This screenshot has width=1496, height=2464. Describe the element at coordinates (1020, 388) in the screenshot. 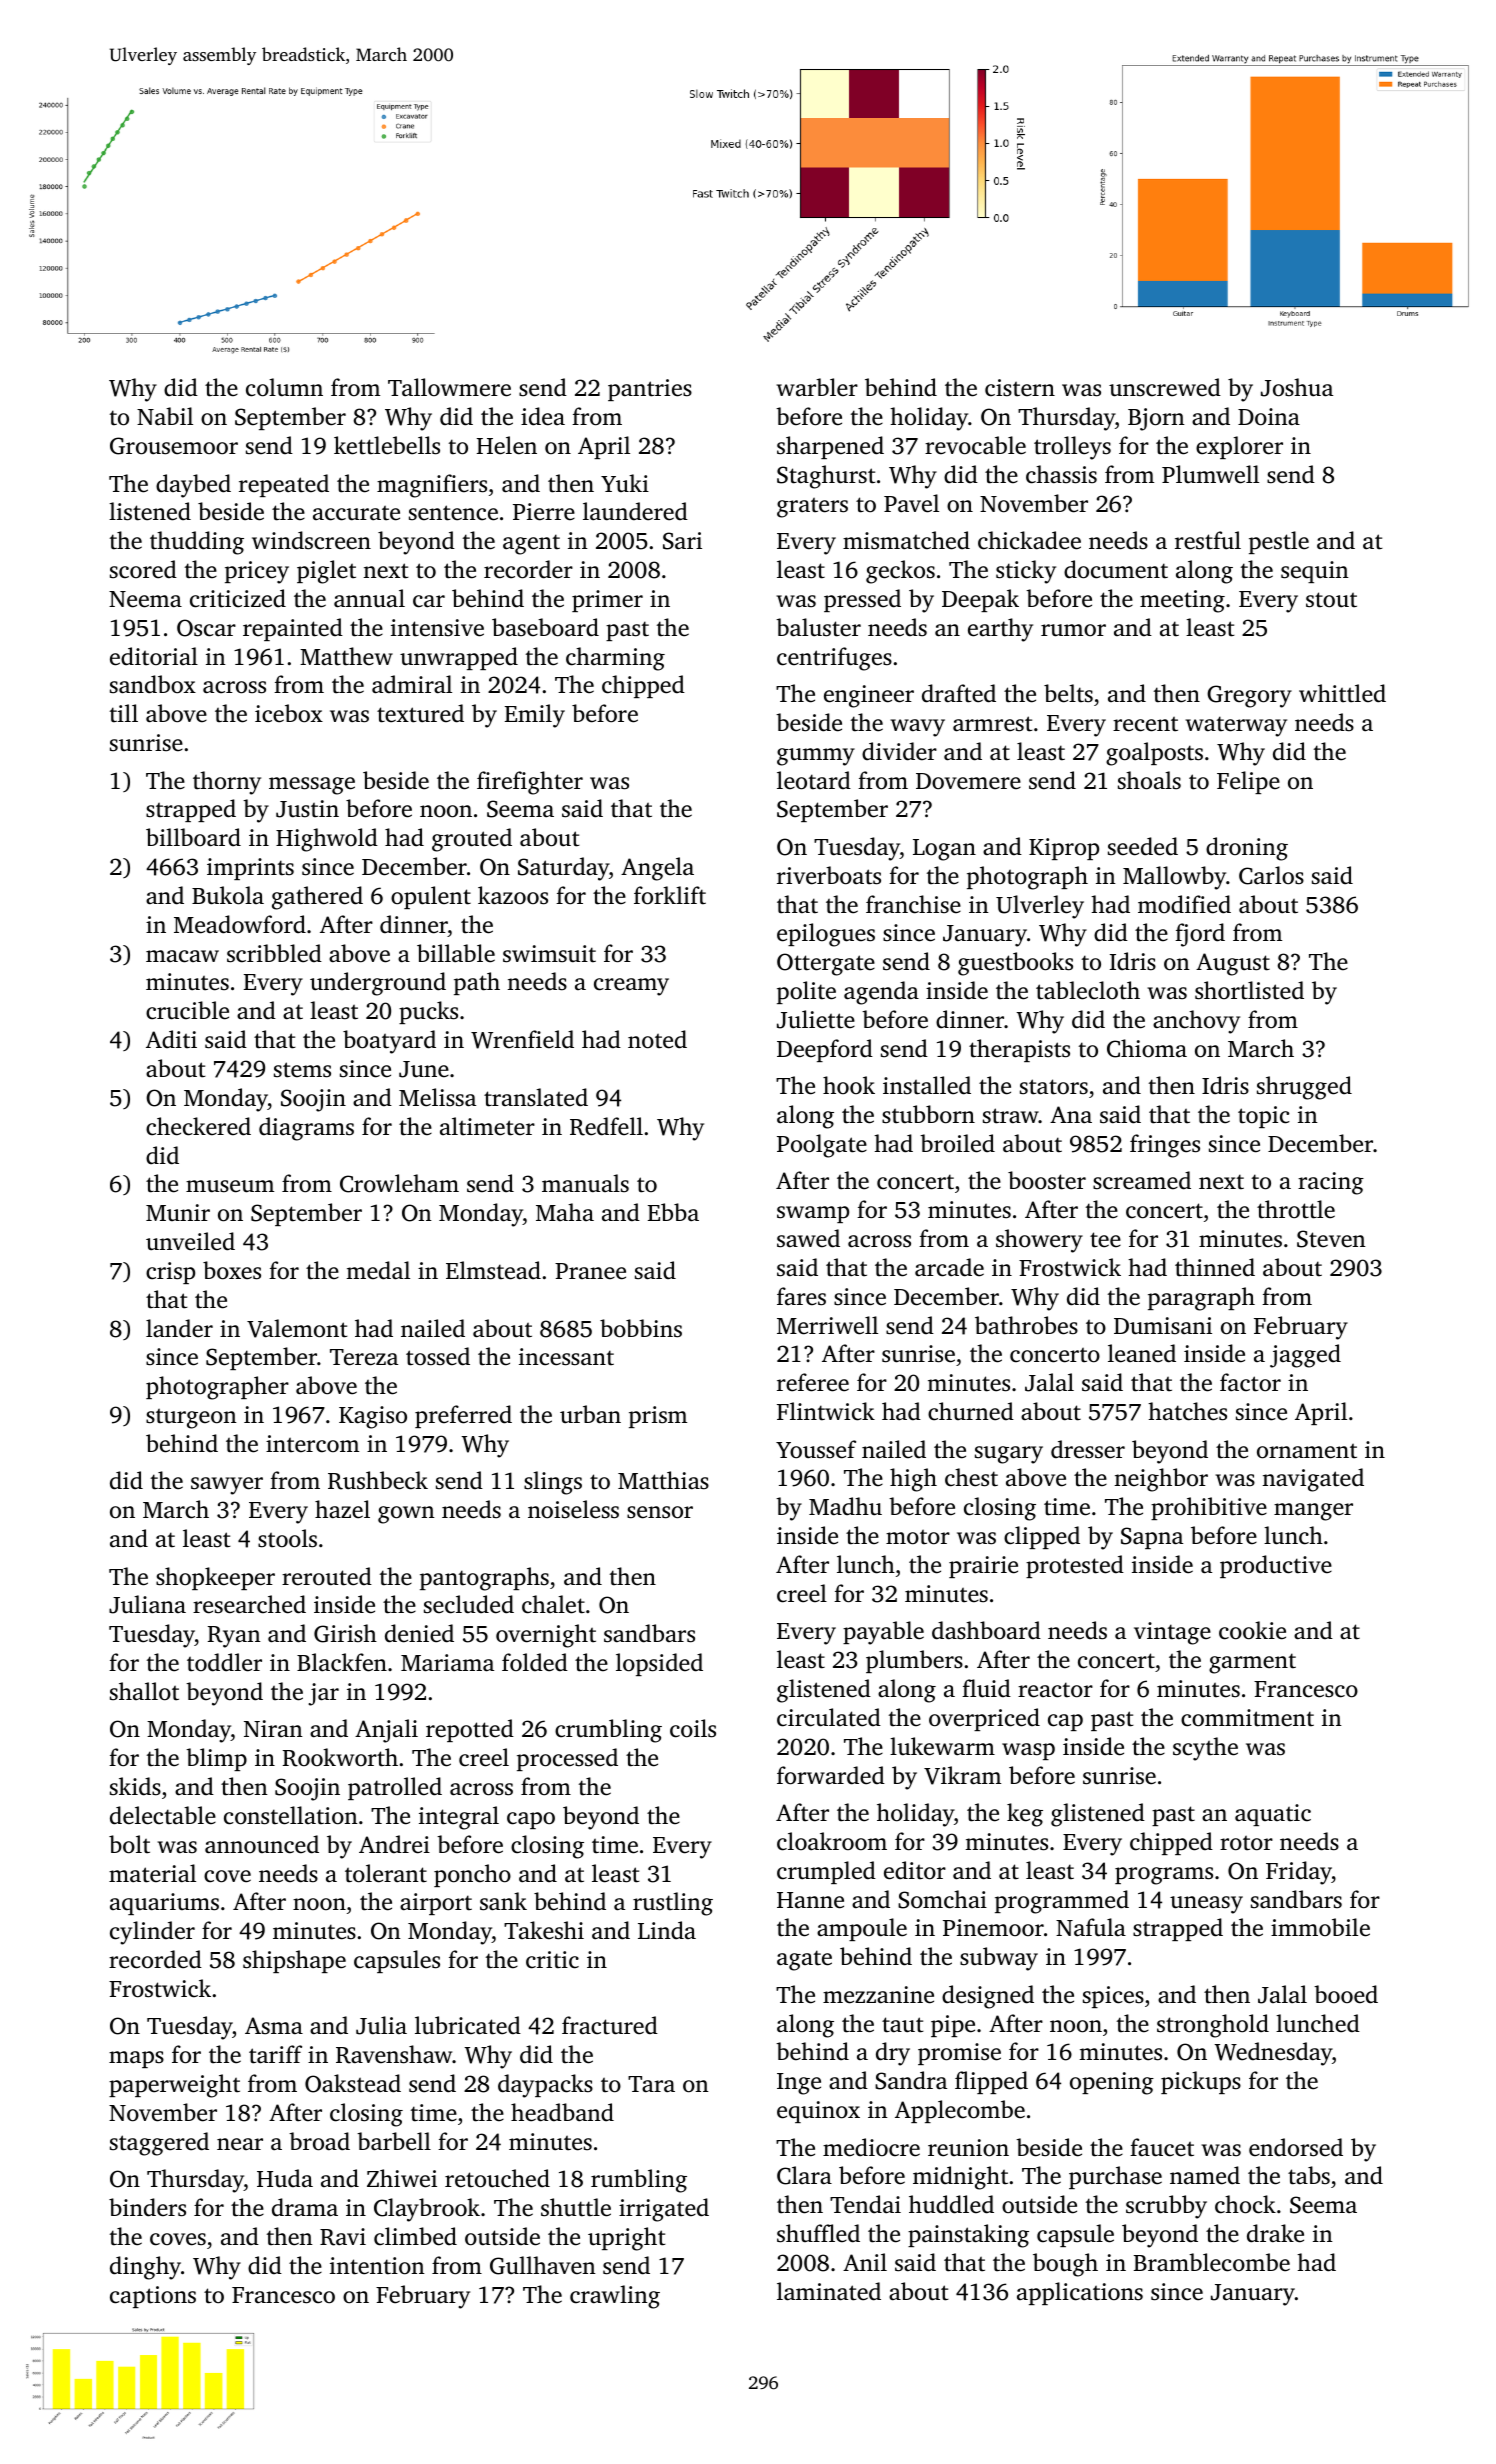

I see `cistern` at that location.
